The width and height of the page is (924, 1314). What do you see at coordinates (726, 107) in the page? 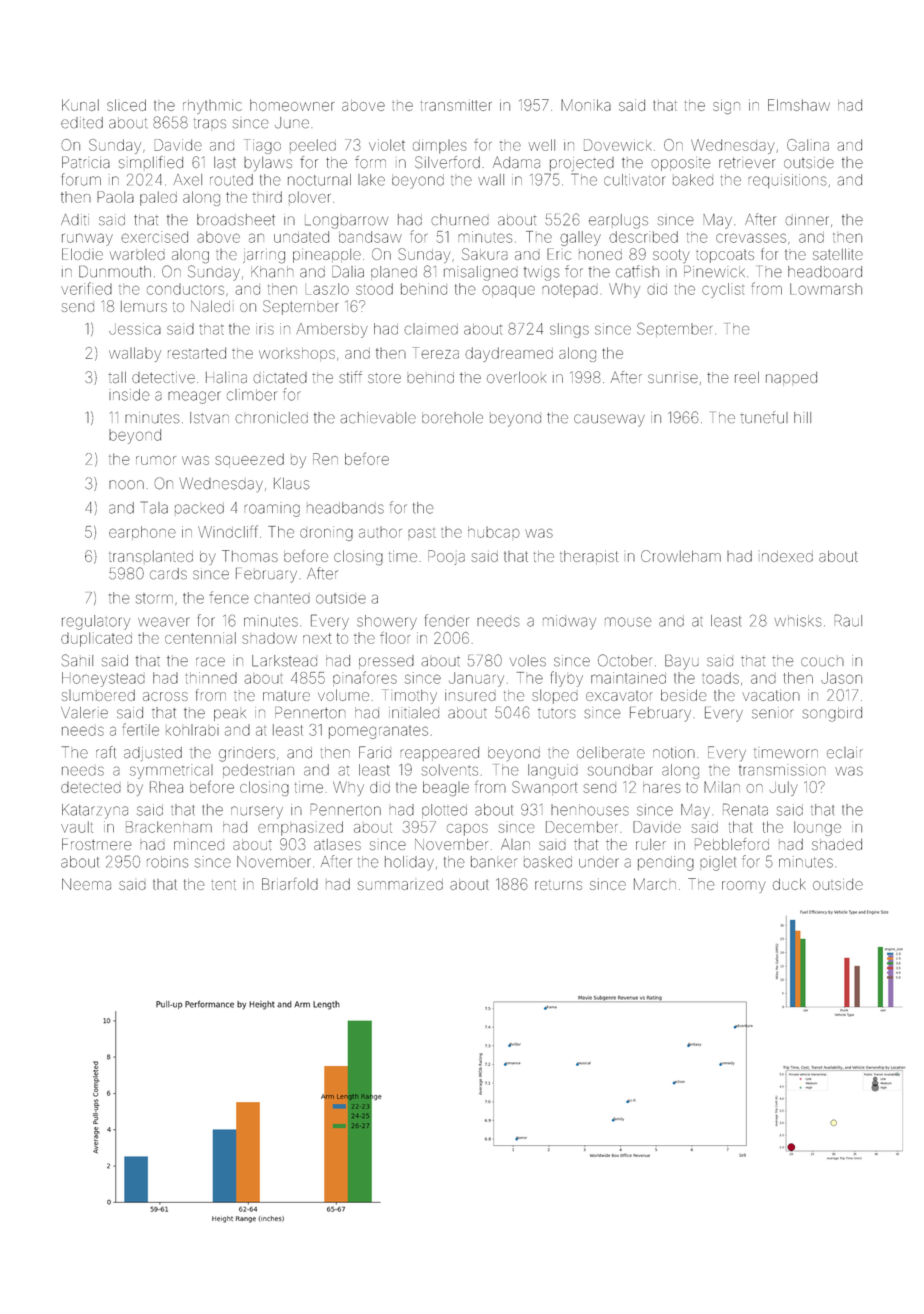
I see `sign` at bounding box center [726, 107].
